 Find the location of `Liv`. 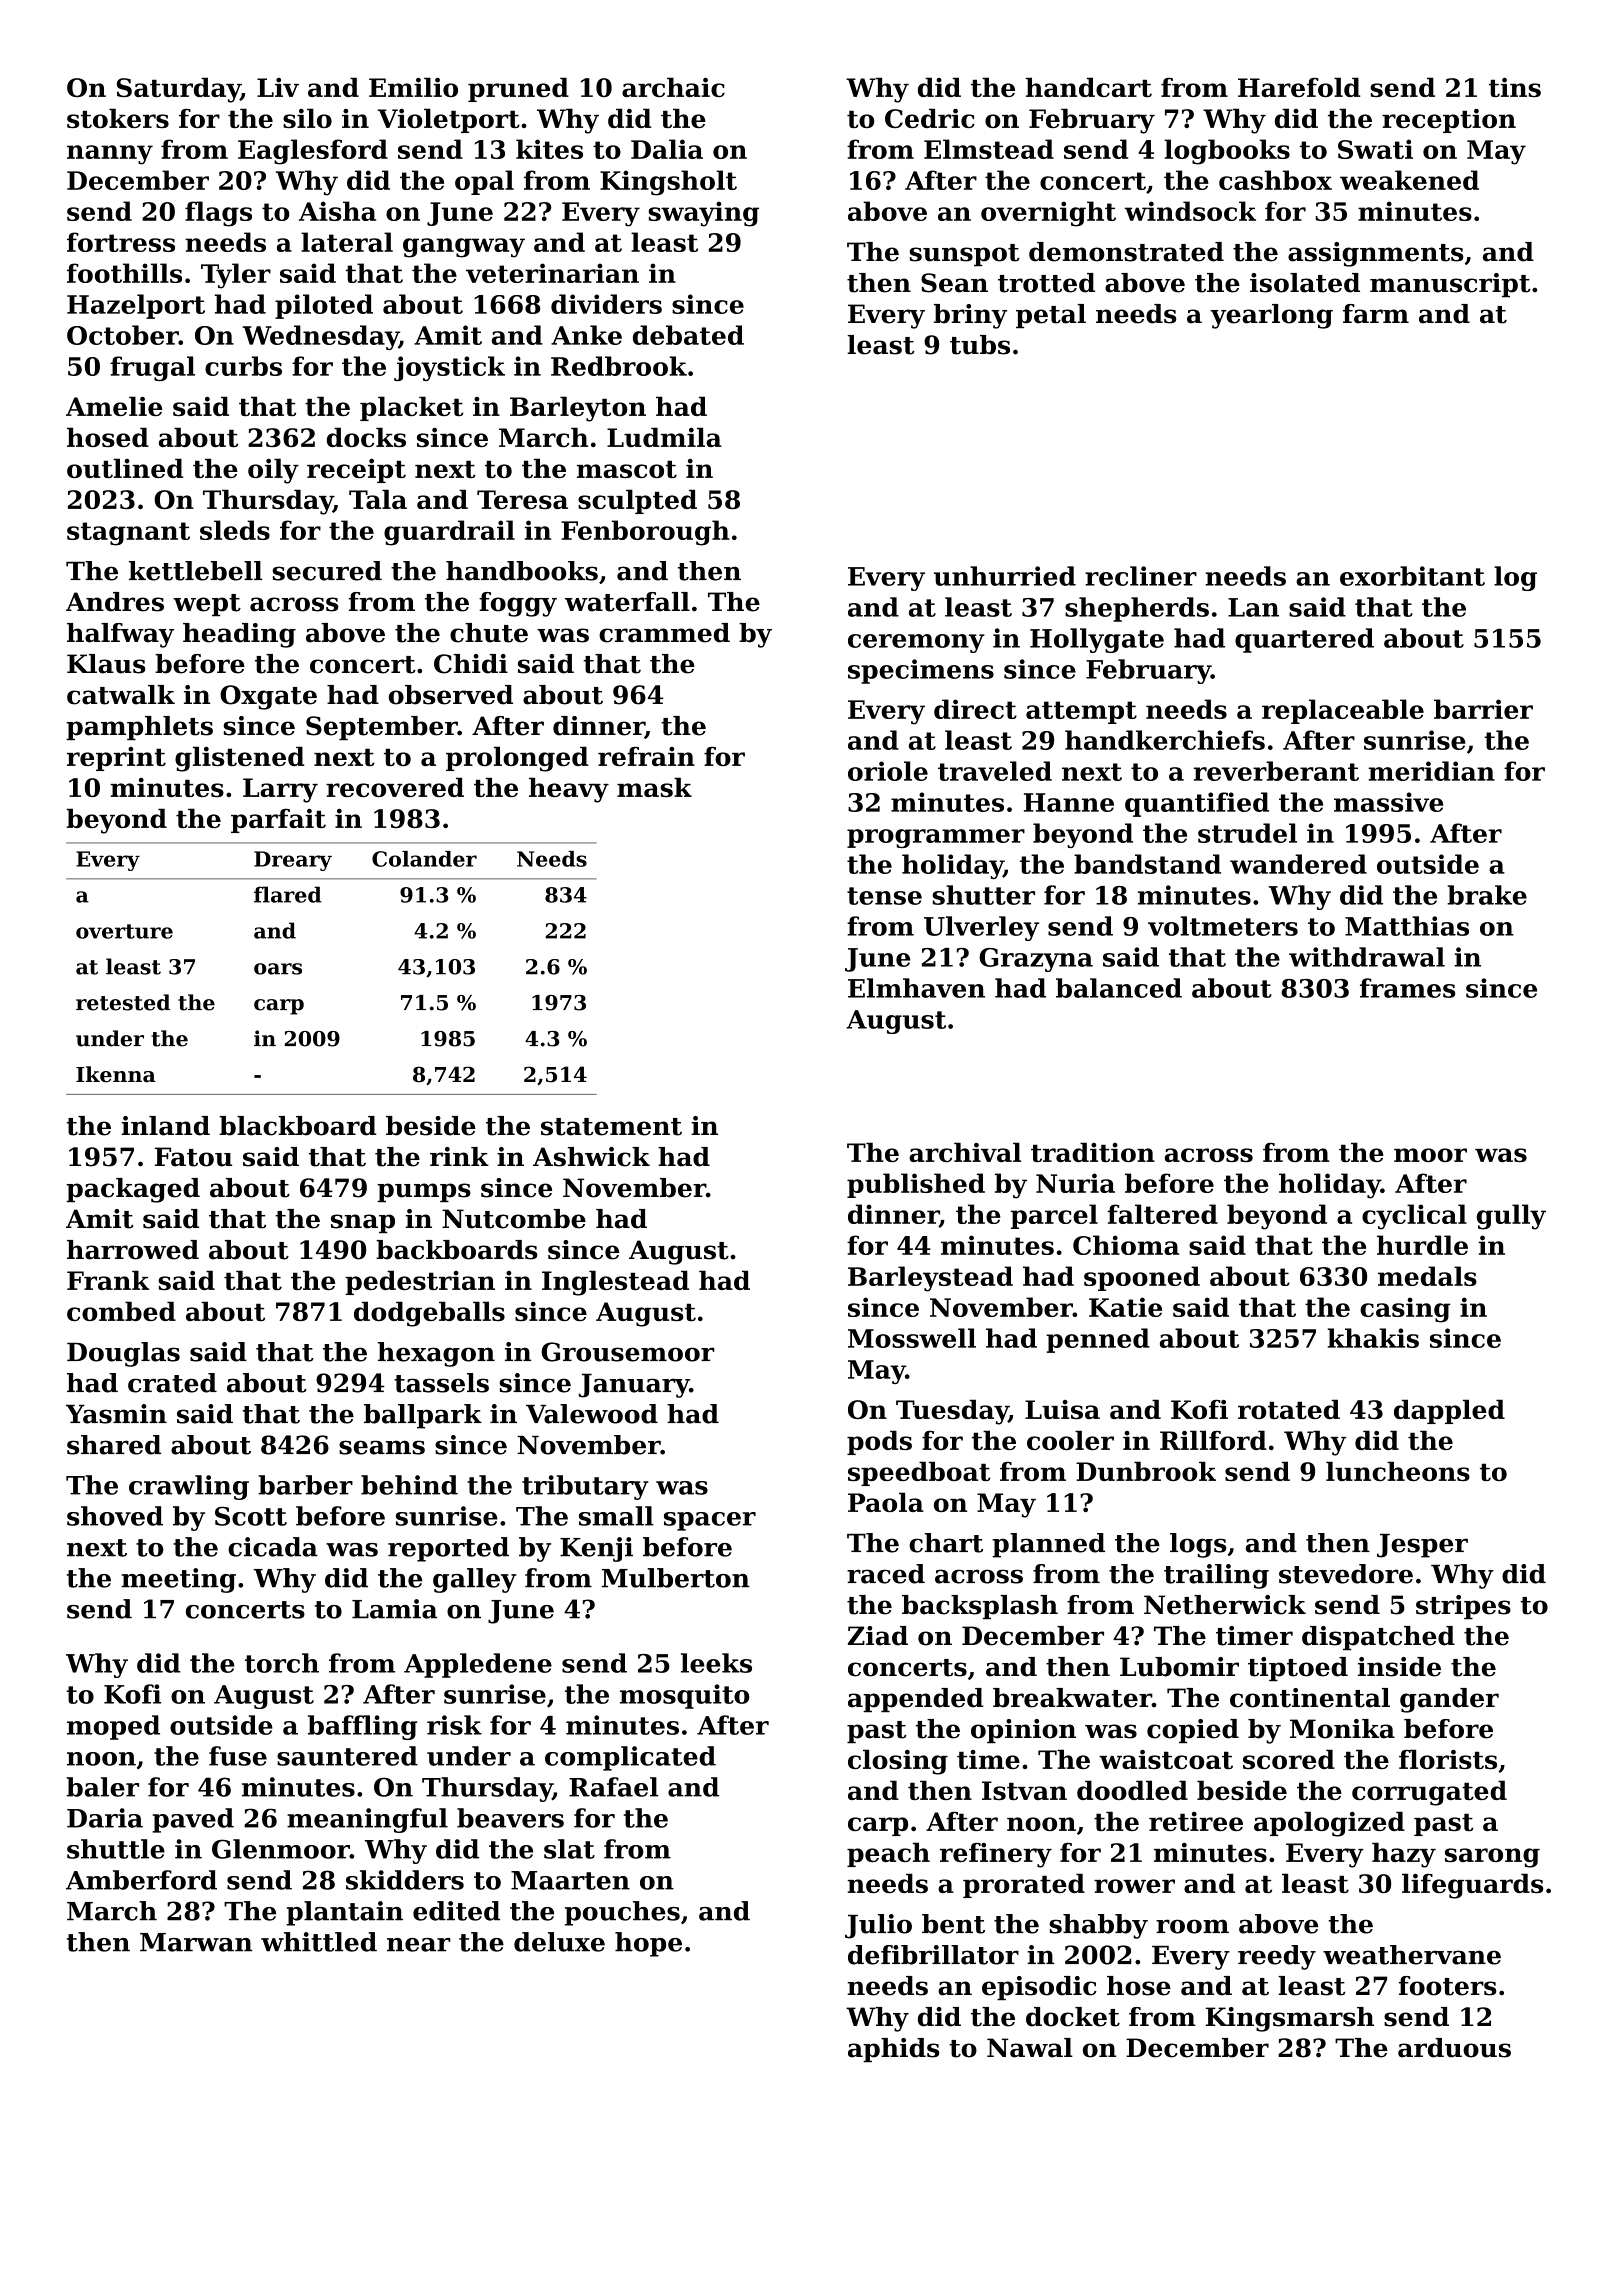

Liv is located at coordinates (278, 87).
